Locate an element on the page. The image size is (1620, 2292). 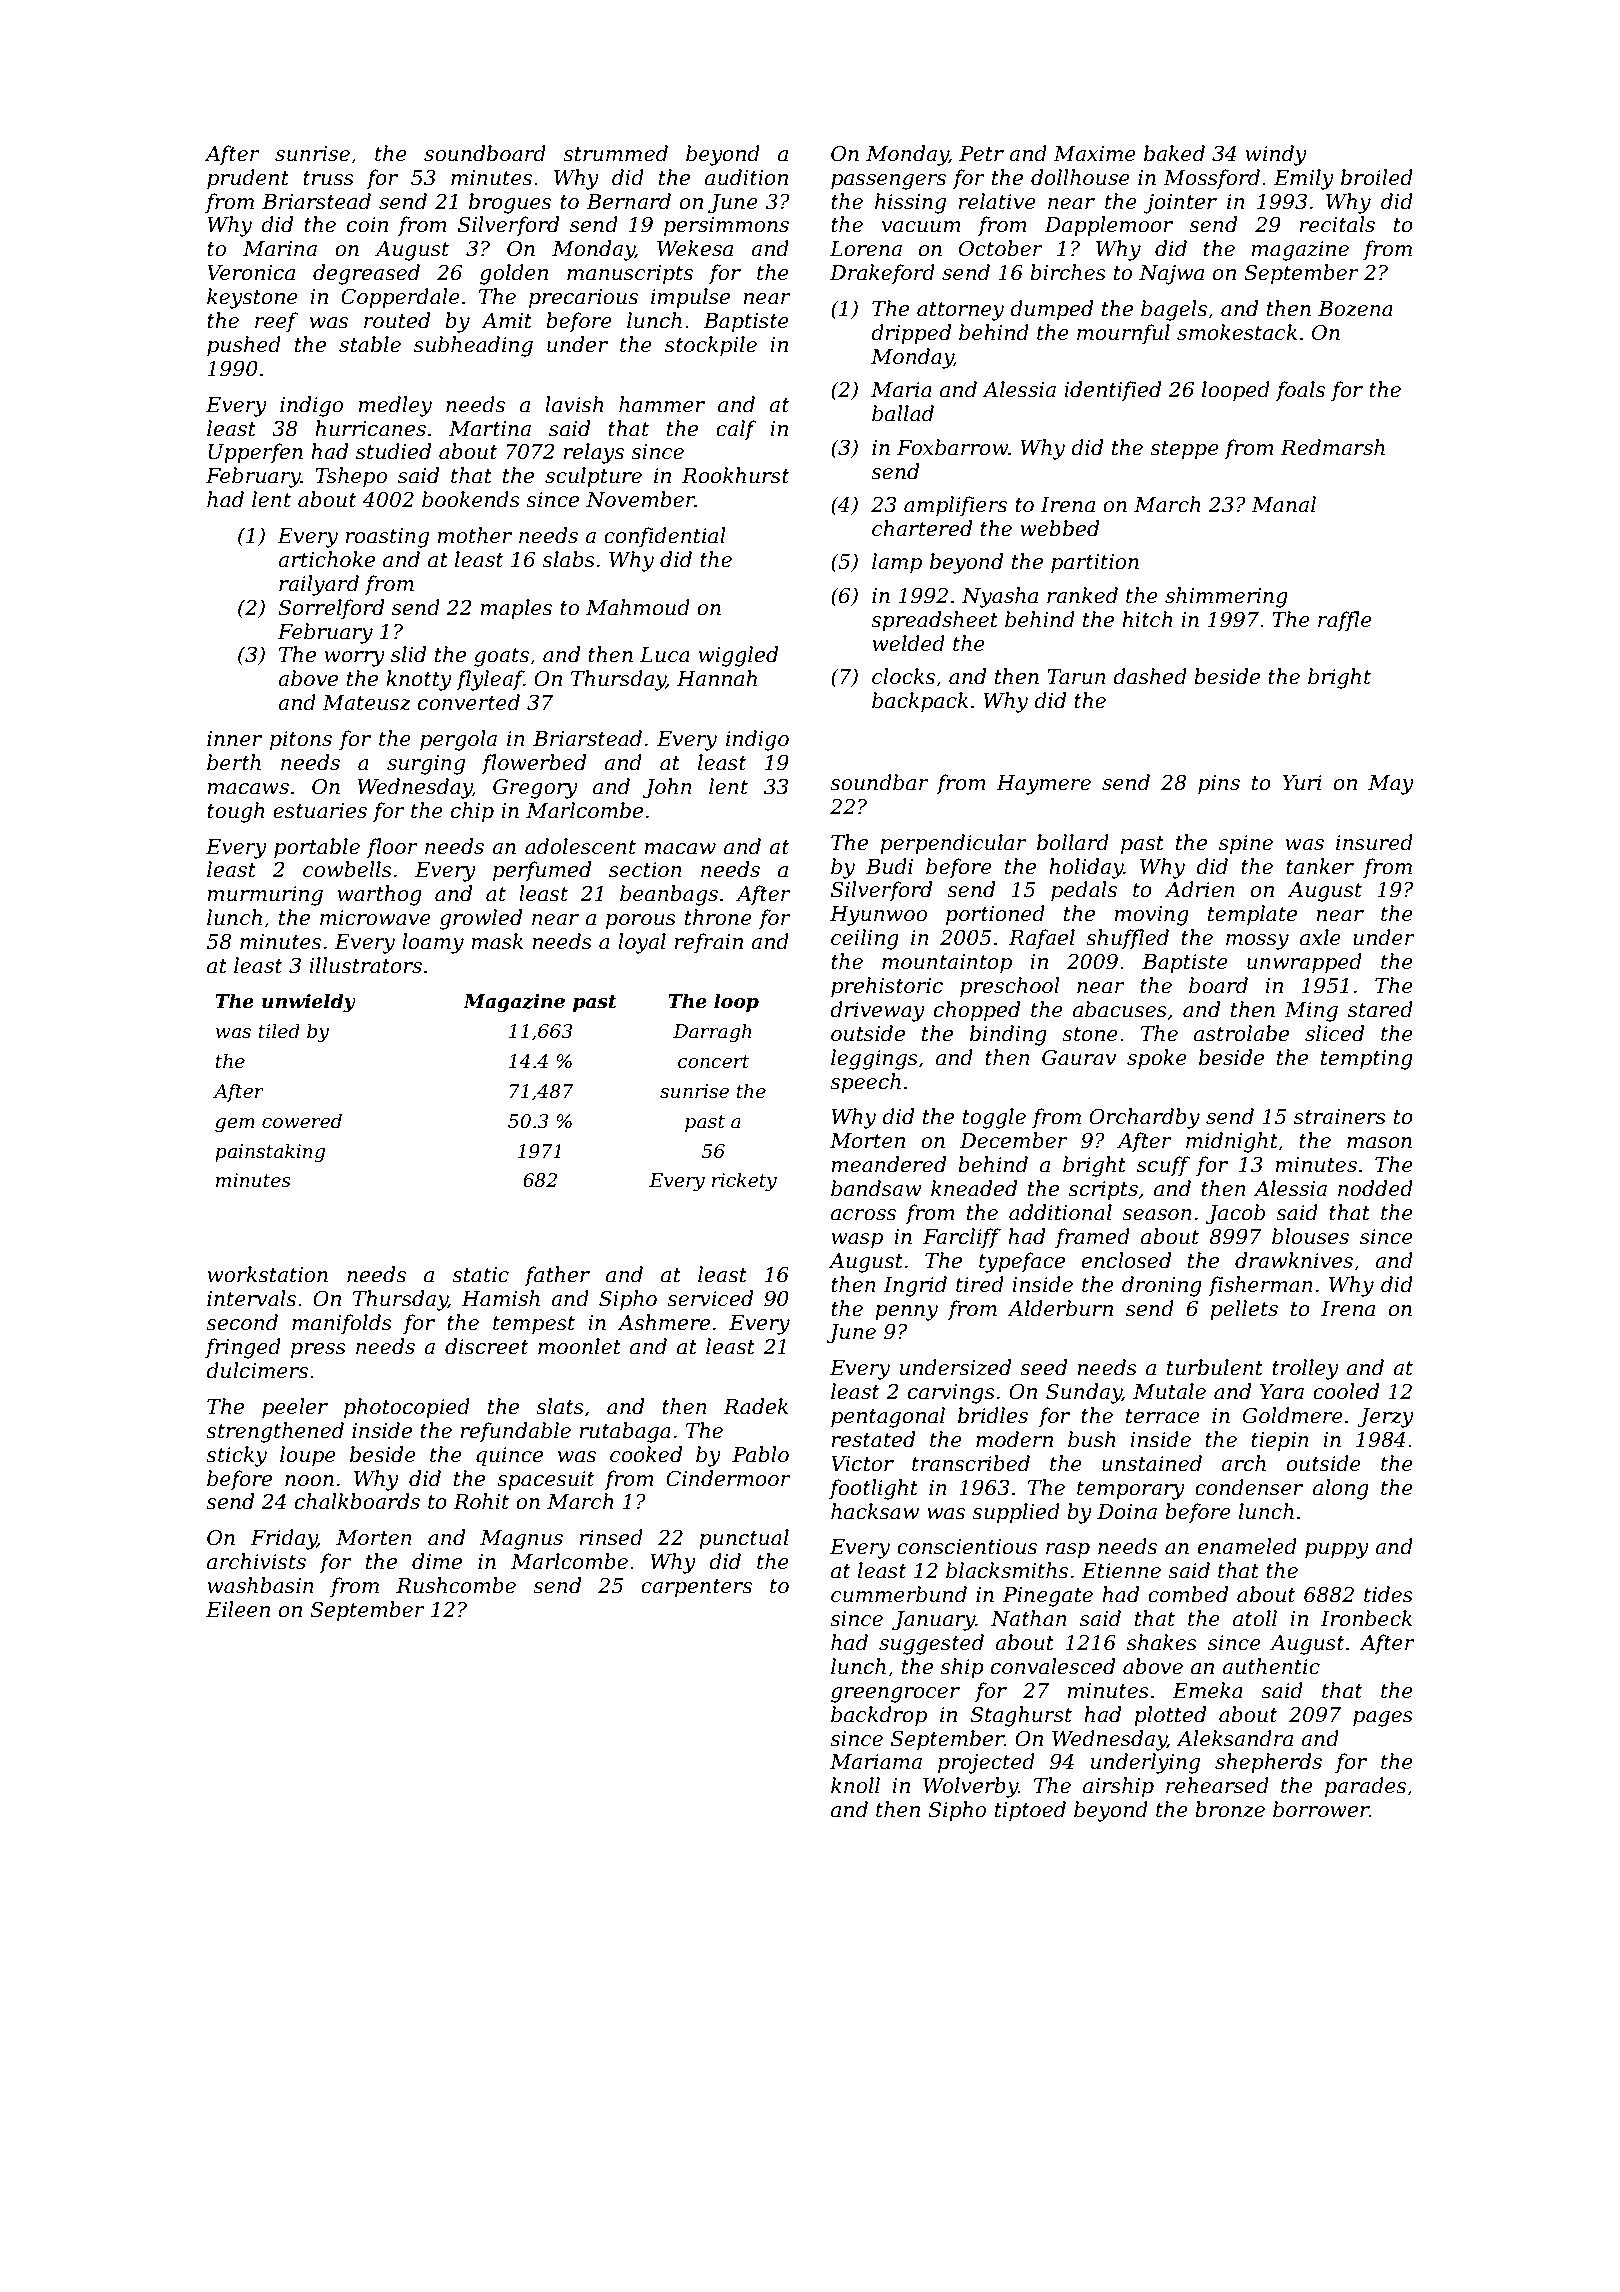
cooked is located at coordinates (646, 1454).
